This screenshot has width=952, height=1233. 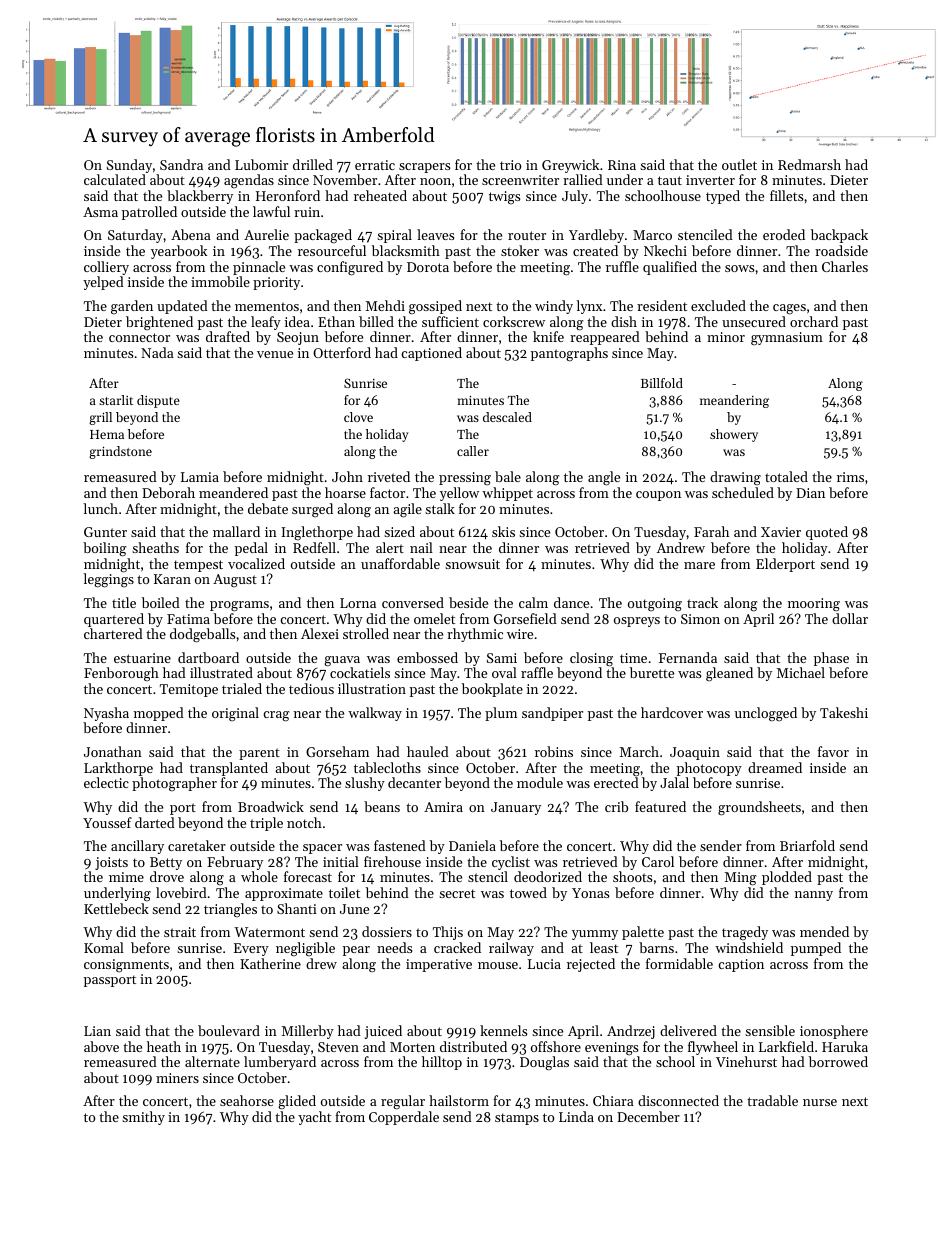 What do you see at coordinates (168, 492) in the screenshot?
I see `Deborah` at bounding box center [168, 492].
